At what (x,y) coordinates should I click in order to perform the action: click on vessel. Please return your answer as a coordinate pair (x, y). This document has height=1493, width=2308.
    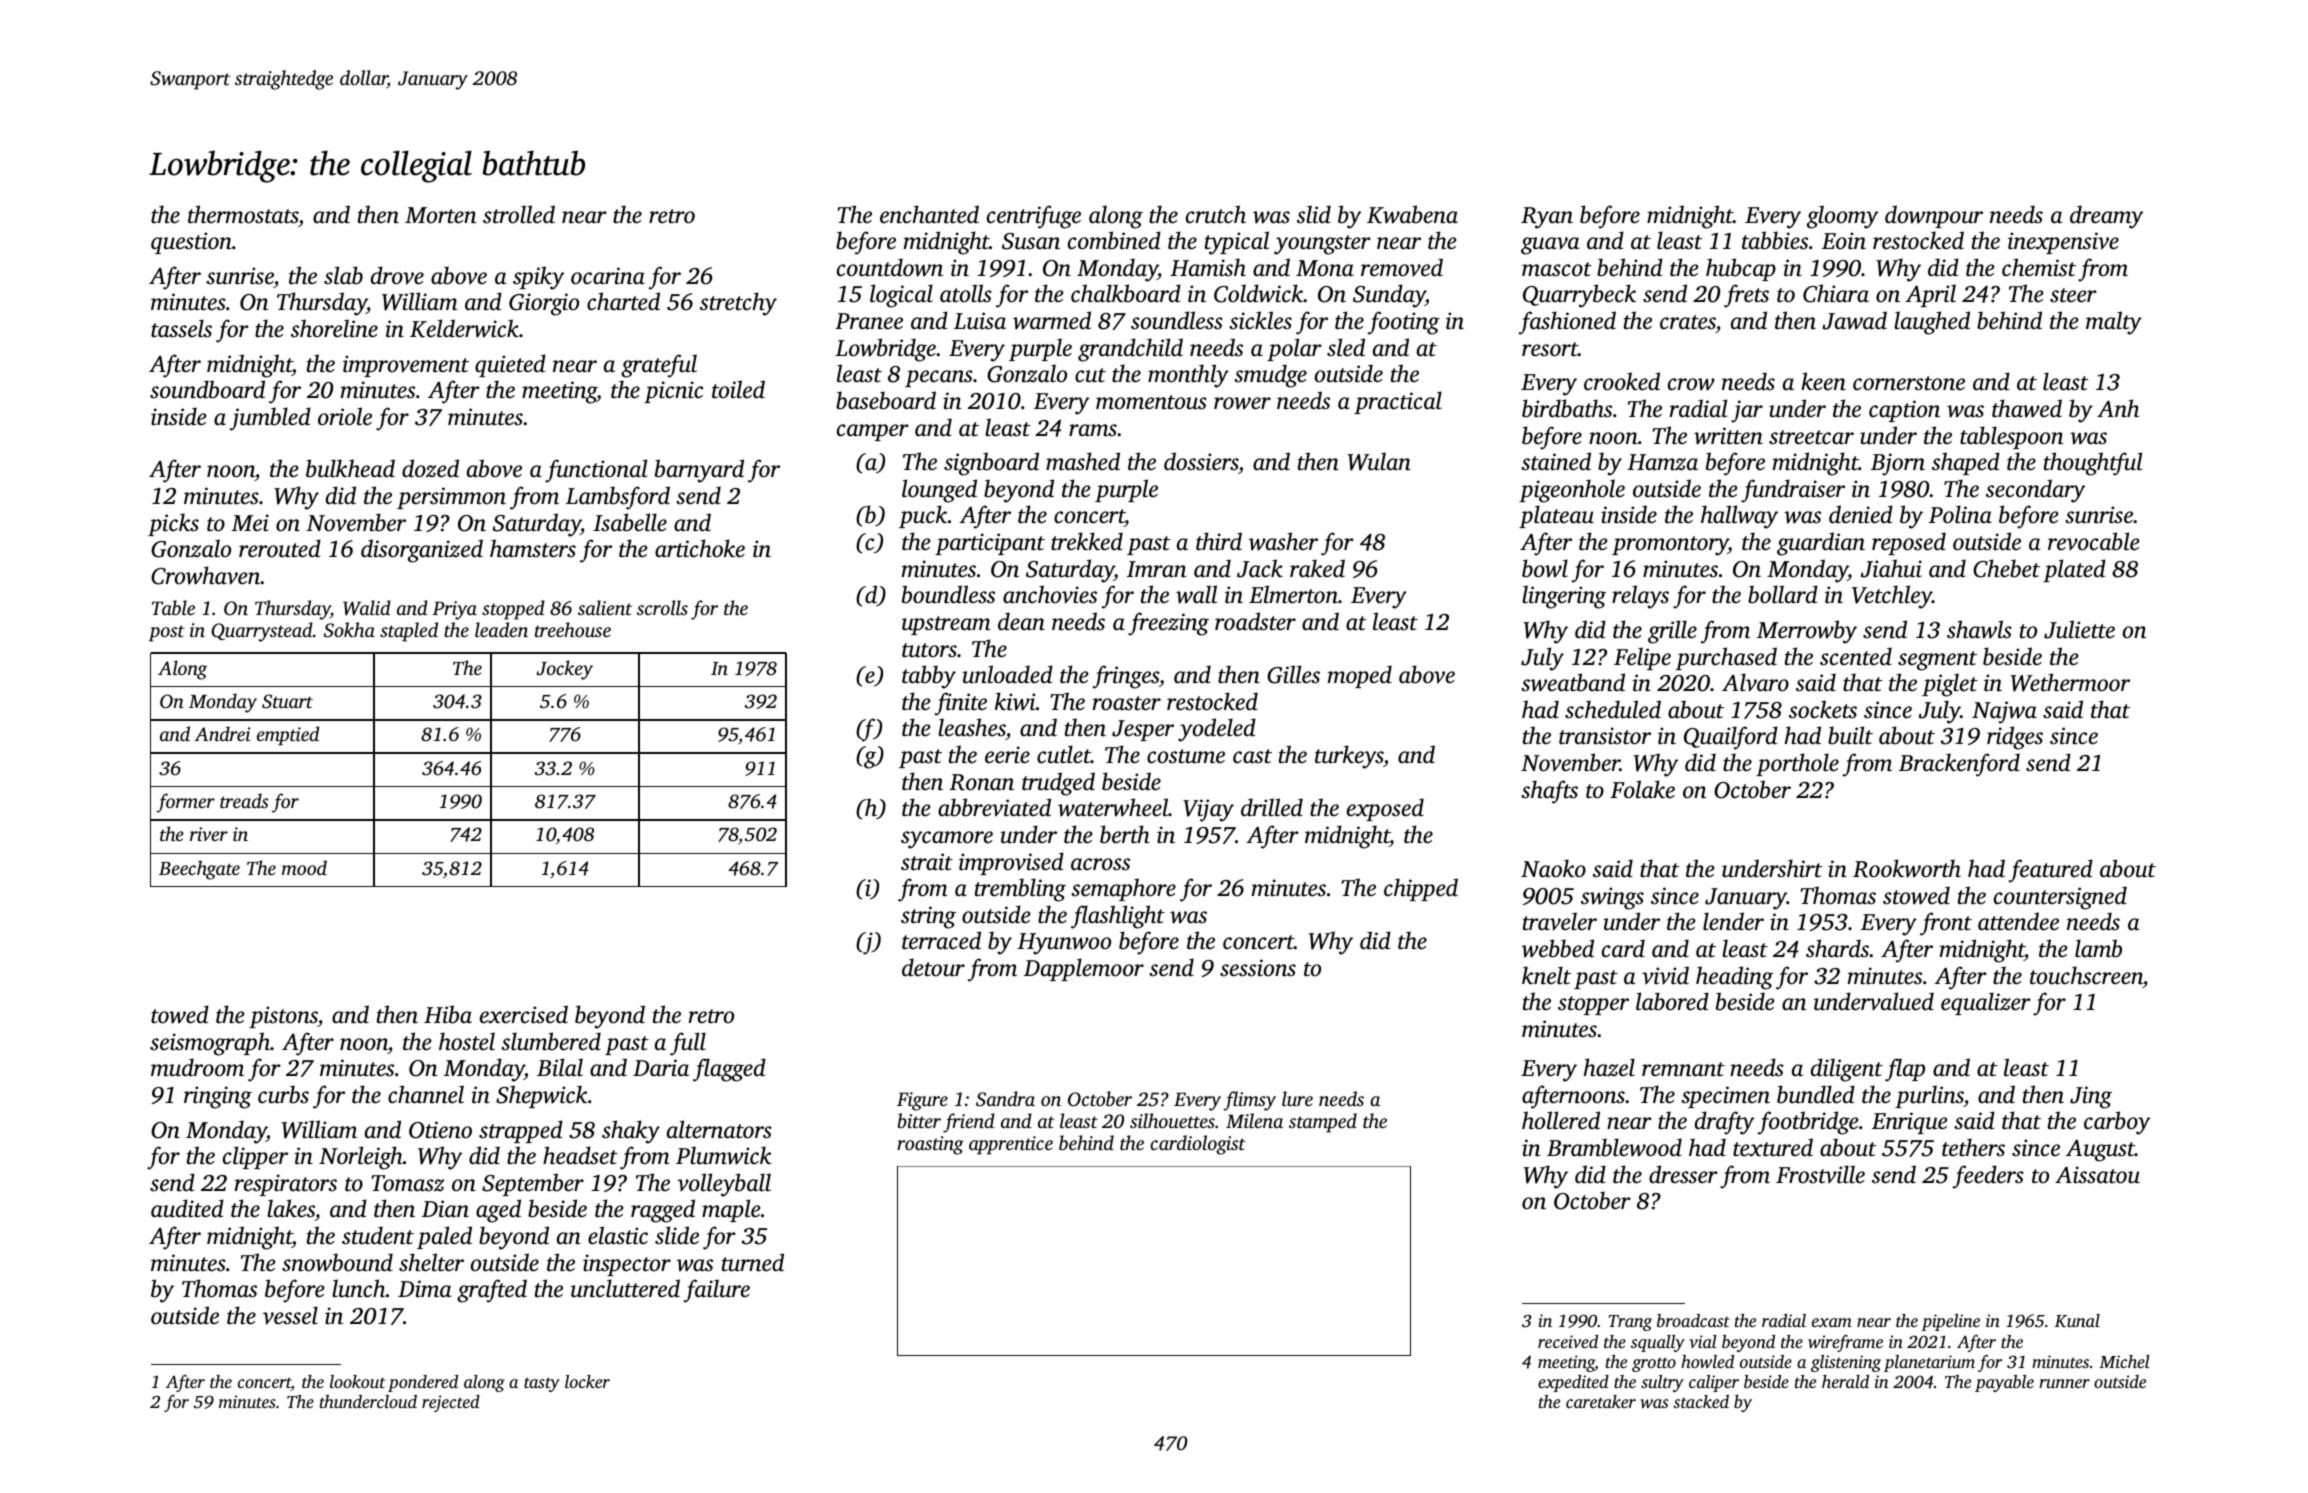
    Looking at the image, I should click on (290, 1315).
